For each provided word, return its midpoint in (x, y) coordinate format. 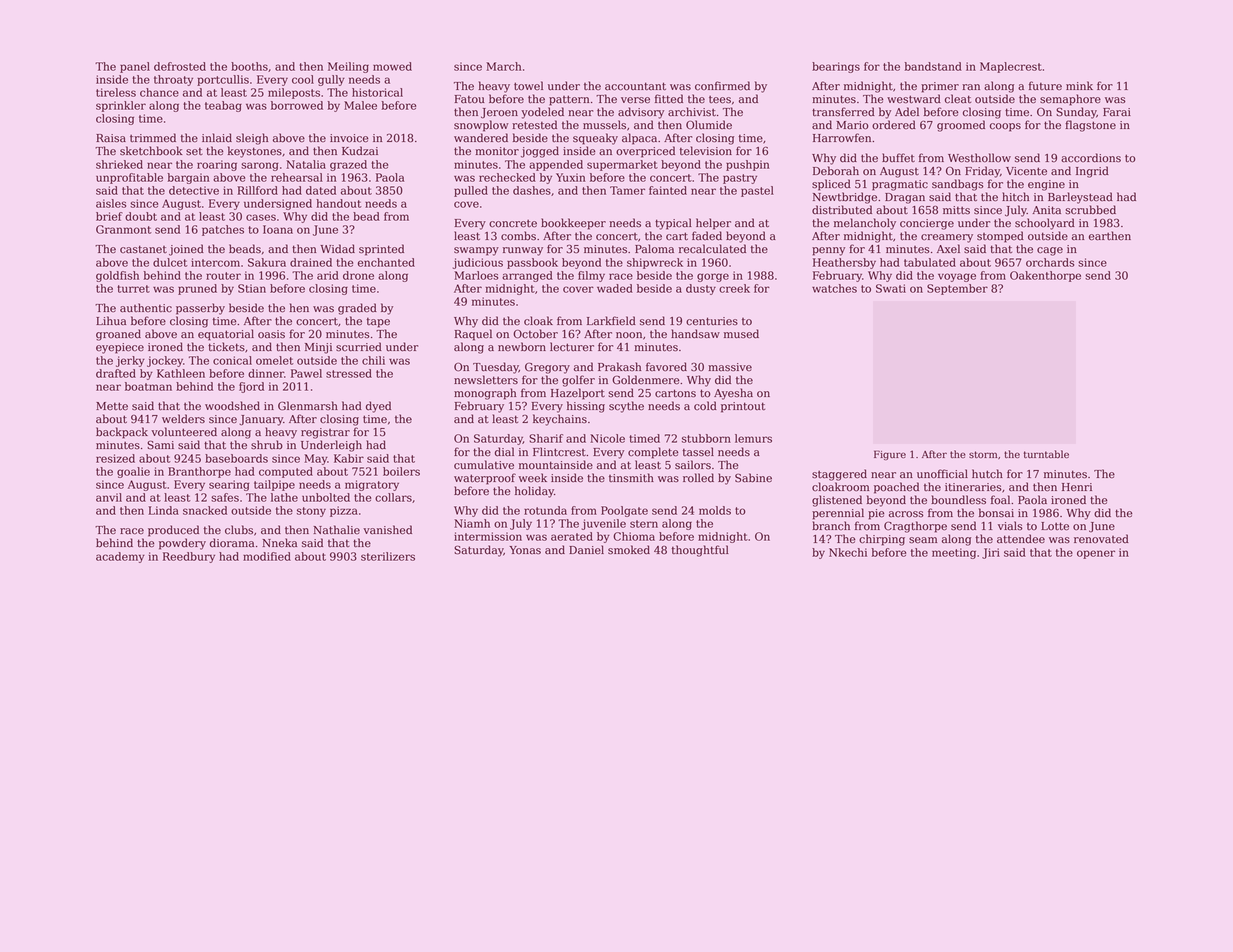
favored (666, 367)
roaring (217, 165)
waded (615, 288)
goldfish (117, 276)
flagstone (1090, 126)
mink (1079, 85)
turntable (1046, 454)
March (503, 66)
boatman (148, 386)
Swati (891, 288)
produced (173, 531)
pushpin (748, 165)
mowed (392, 66)
